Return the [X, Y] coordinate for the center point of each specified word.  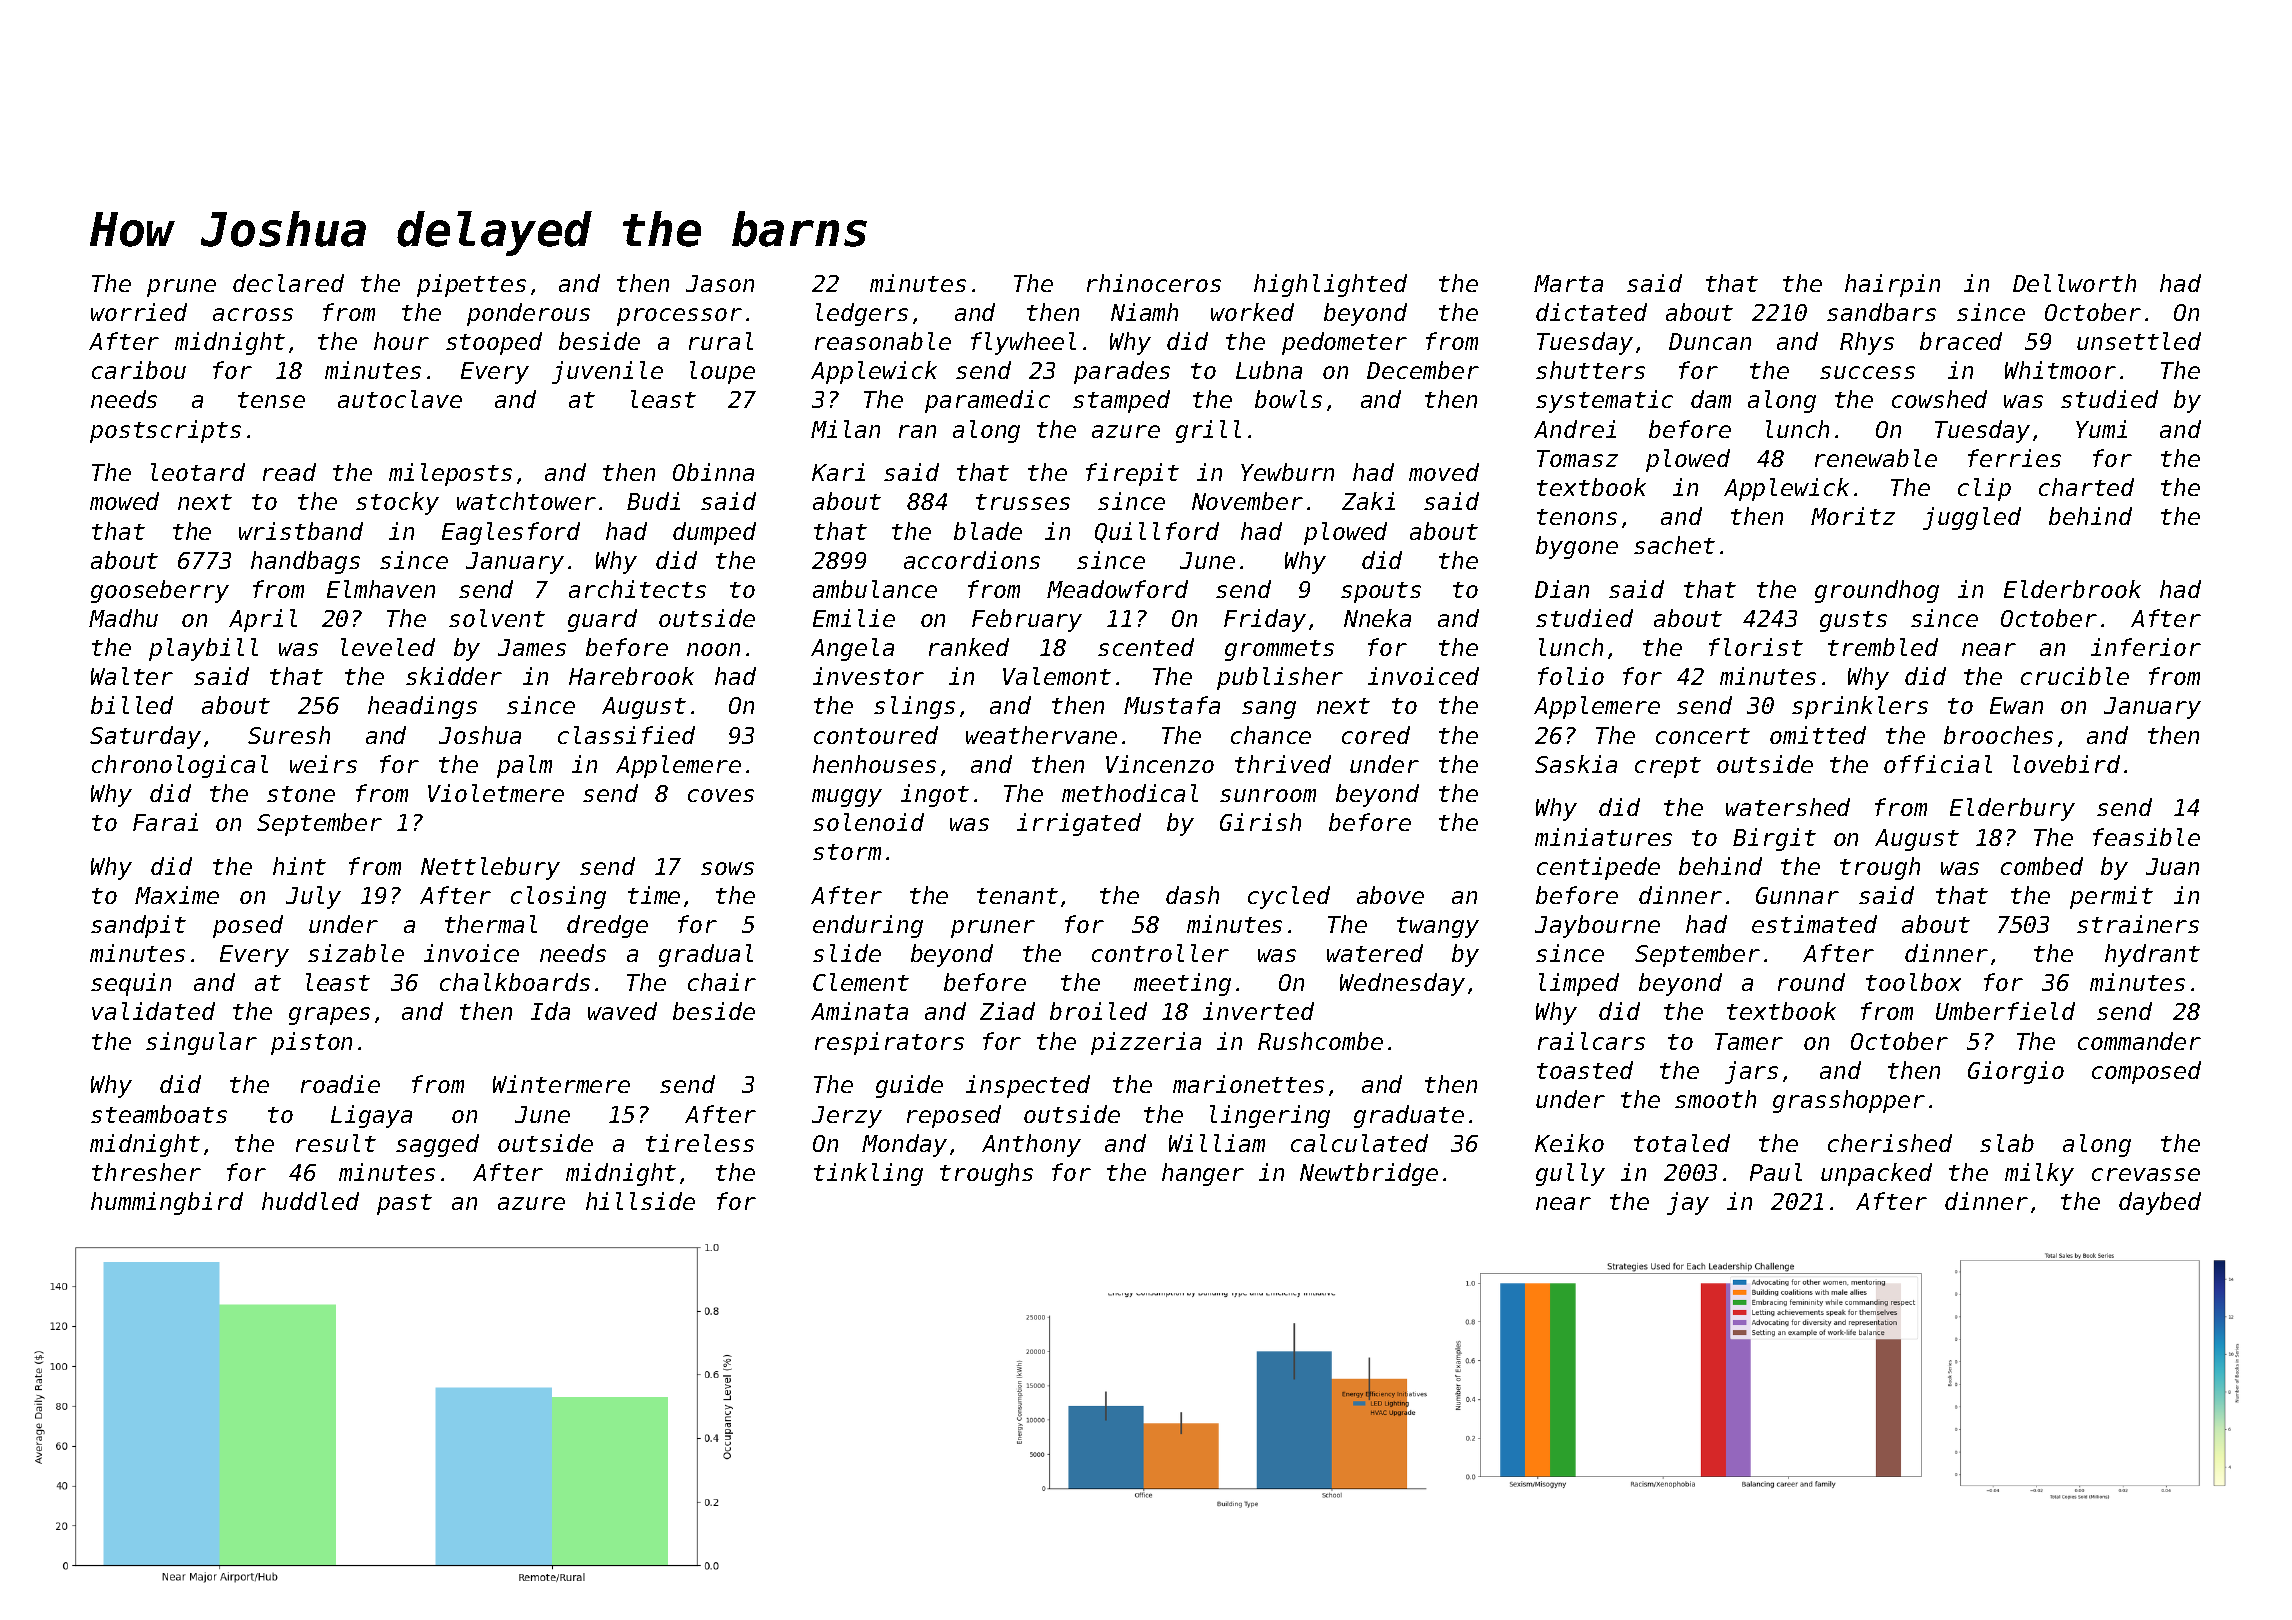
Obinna [713, 472]
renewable [1876, 458]
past [404, 1204]
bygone [1577, 547]
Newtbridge [1369, 1174]
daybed [2160, 1203]
